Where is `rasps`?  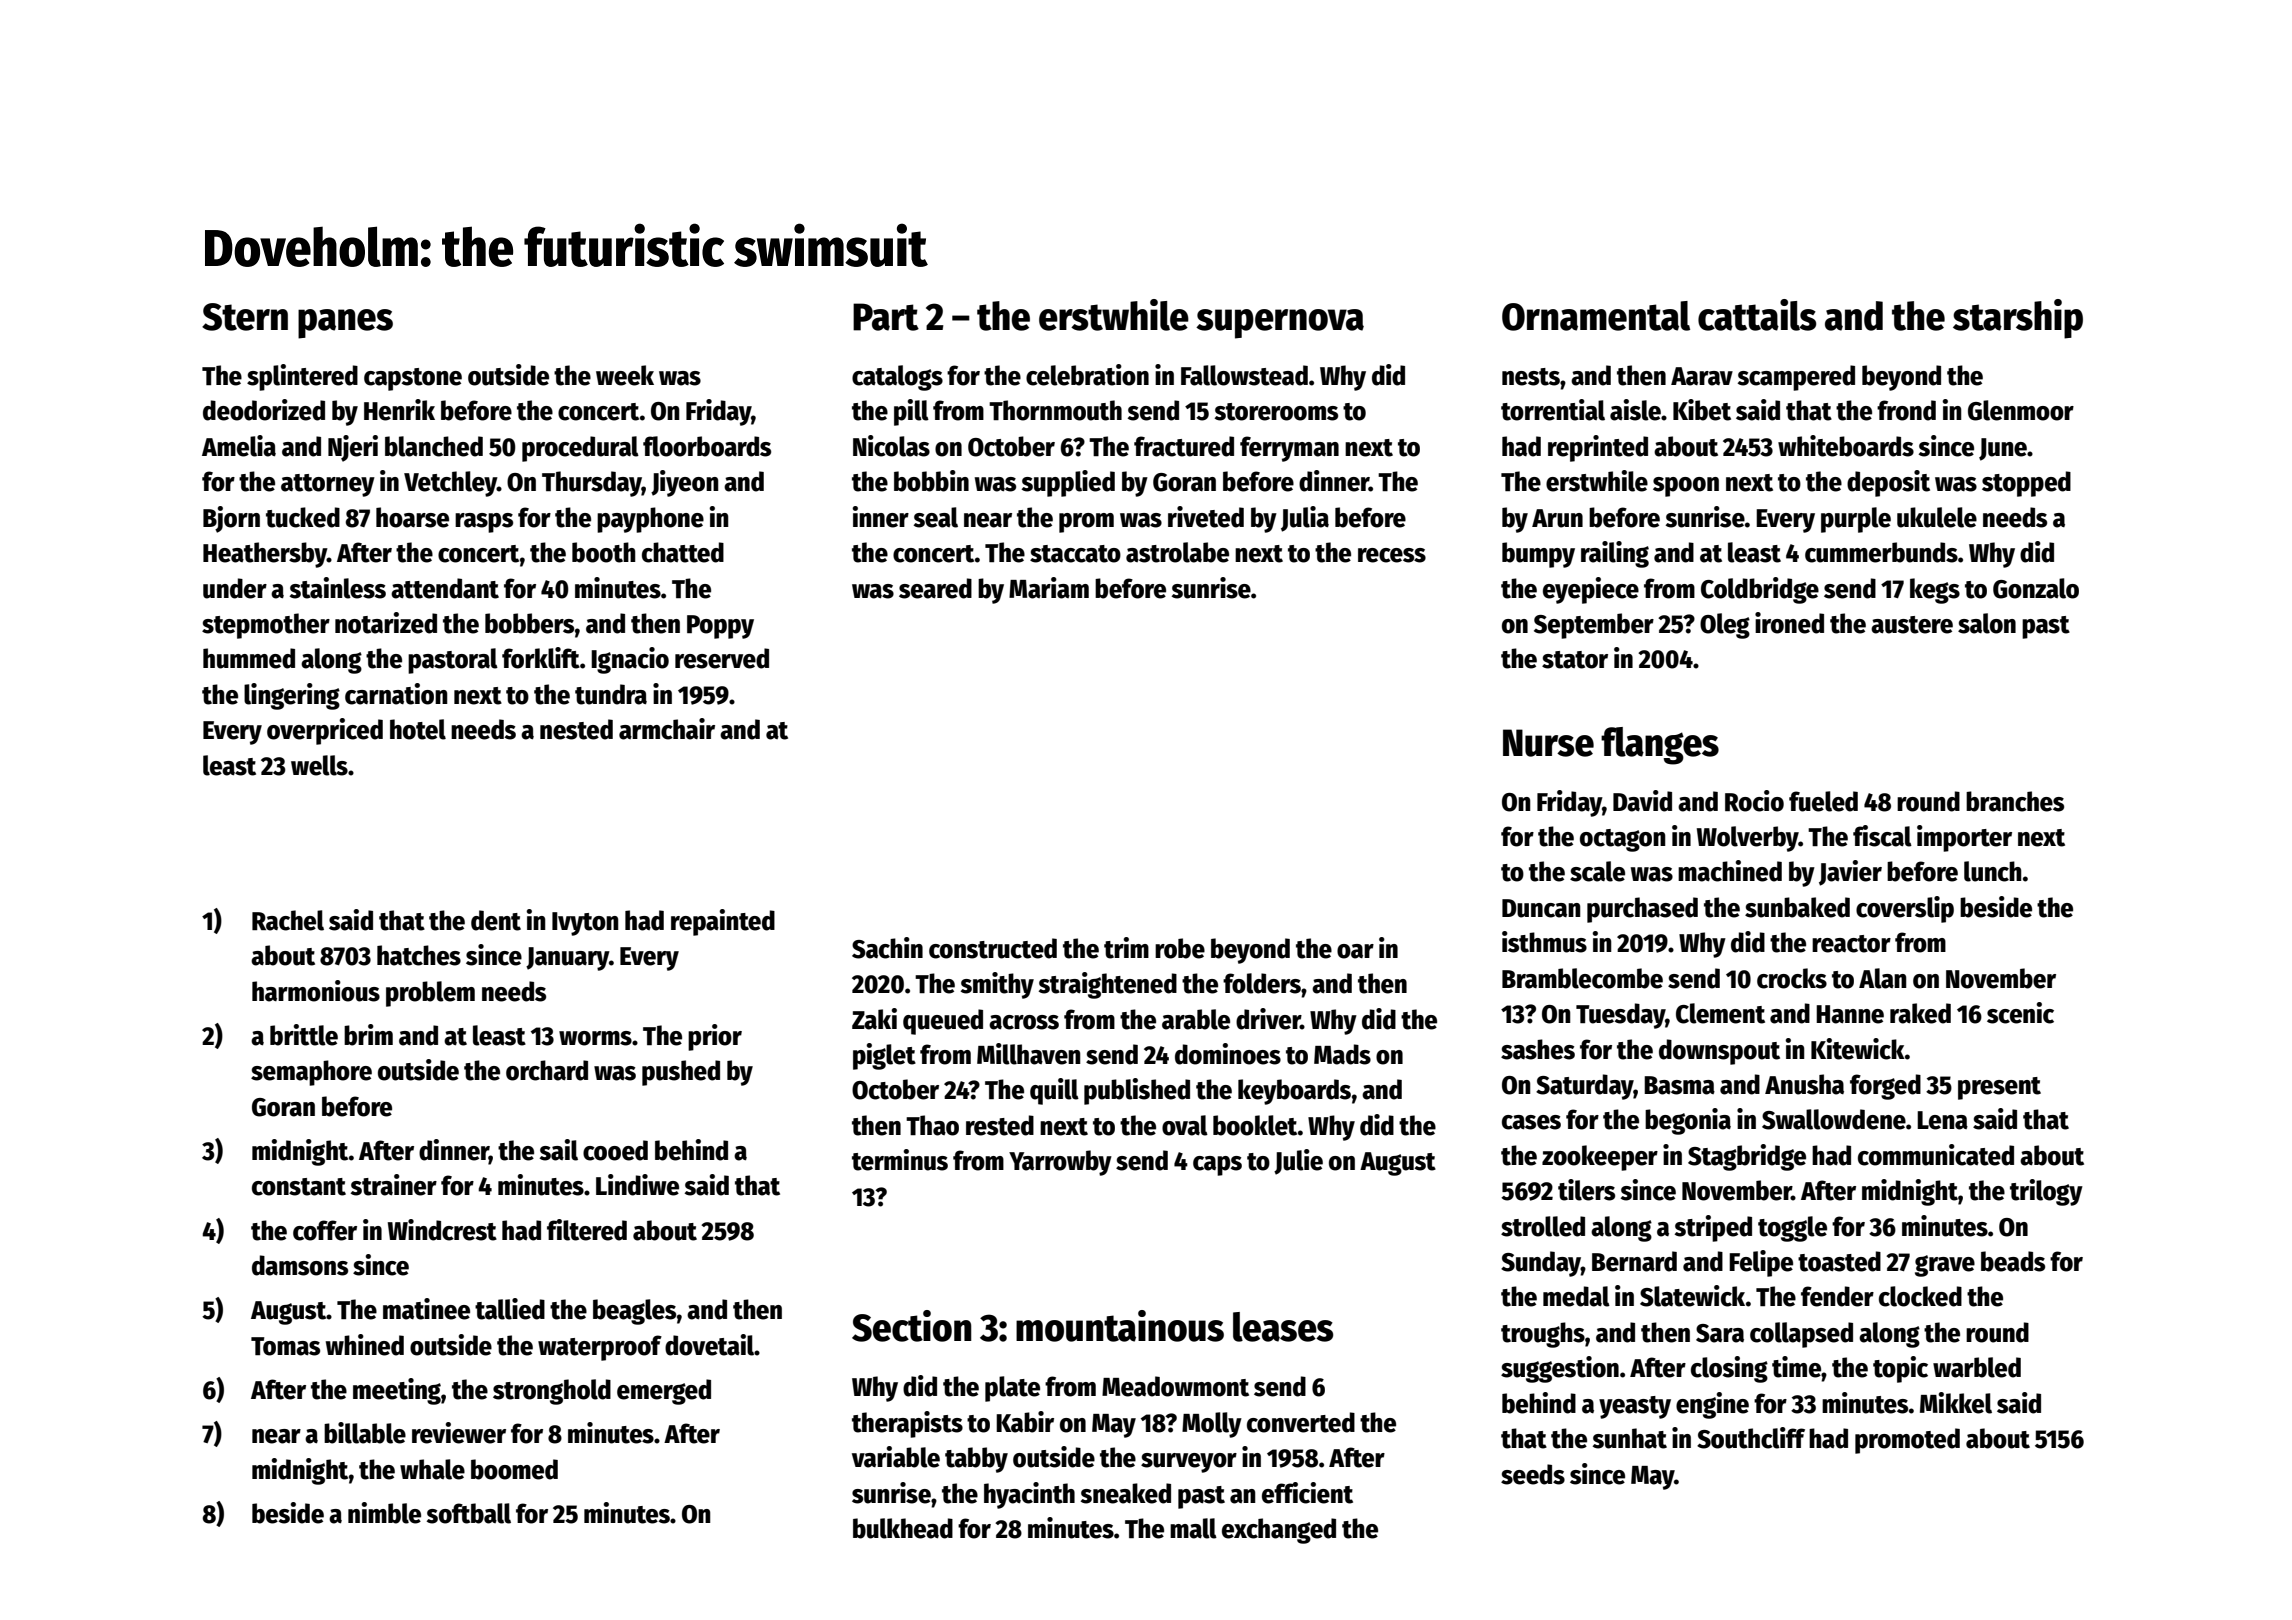 rasps is located at coordinates (484, 523).
